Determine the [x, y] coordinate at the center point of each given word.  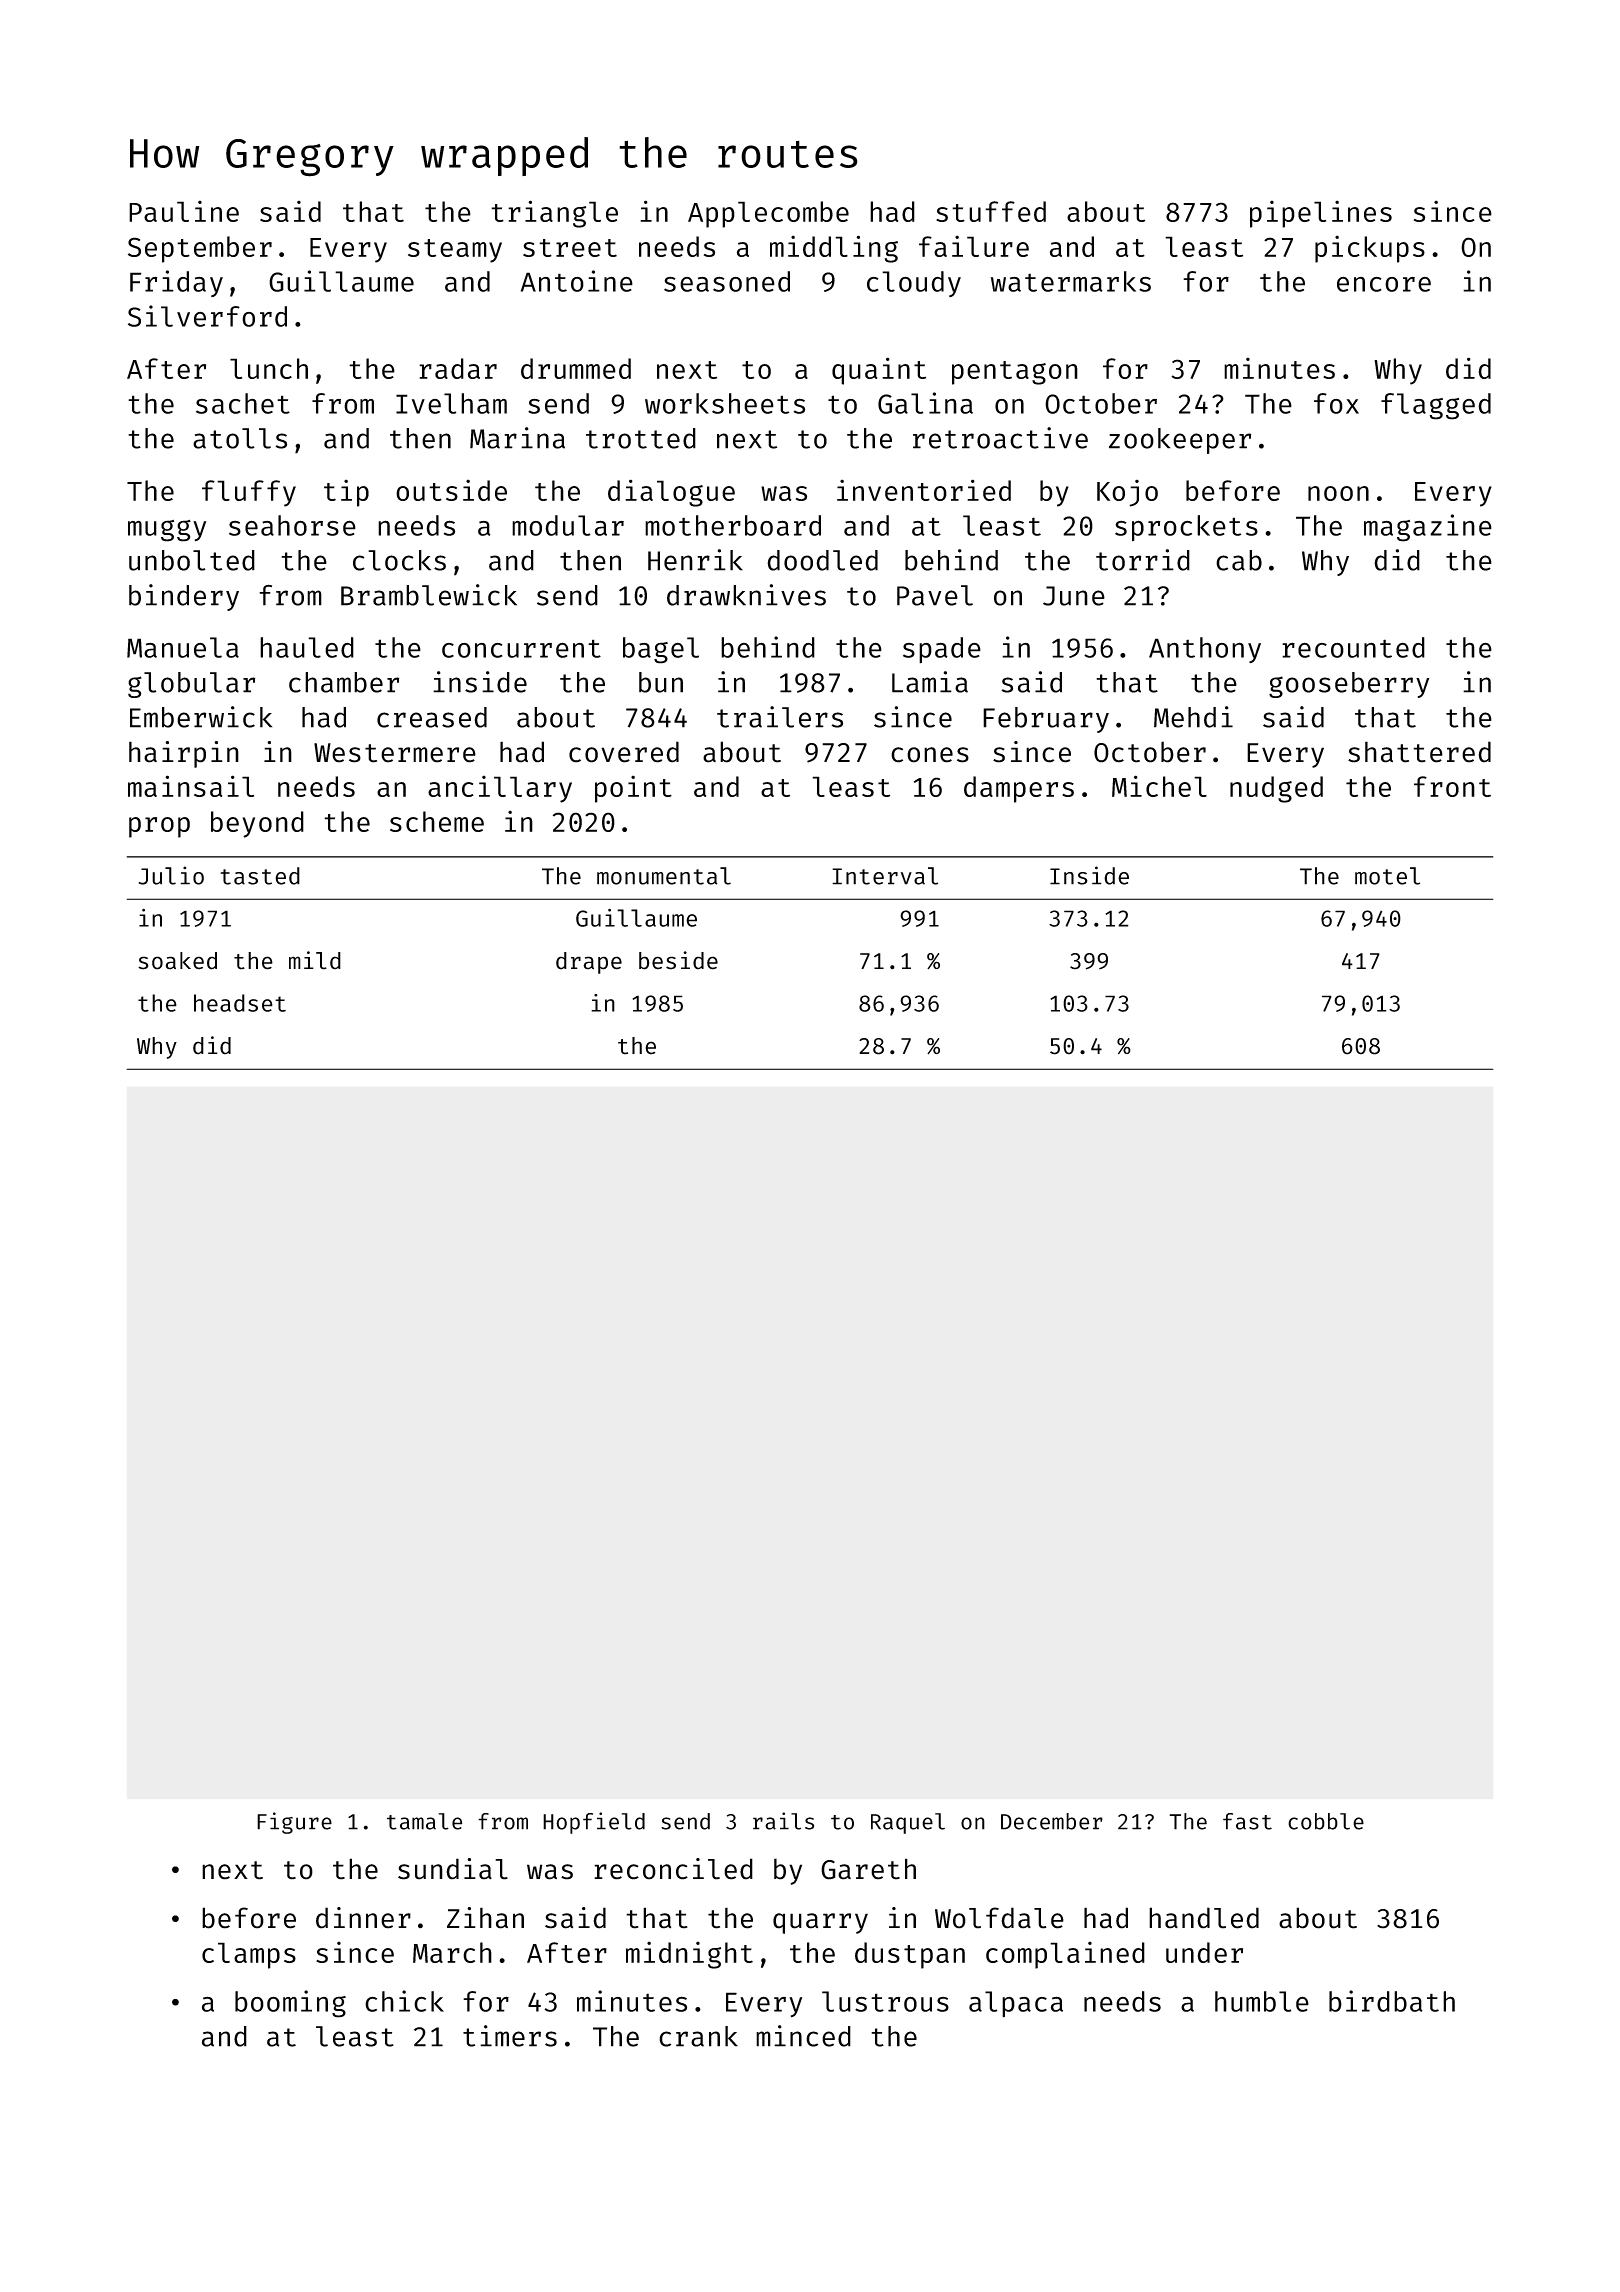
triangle [554, 214]
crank [698, 2036]
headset [240, 1003]
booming [290, 2004]
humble [1262, 2001]
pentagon [1015, 373]
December [1052, 1821]
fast [1247, 1821]
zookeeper [1180, 441]
